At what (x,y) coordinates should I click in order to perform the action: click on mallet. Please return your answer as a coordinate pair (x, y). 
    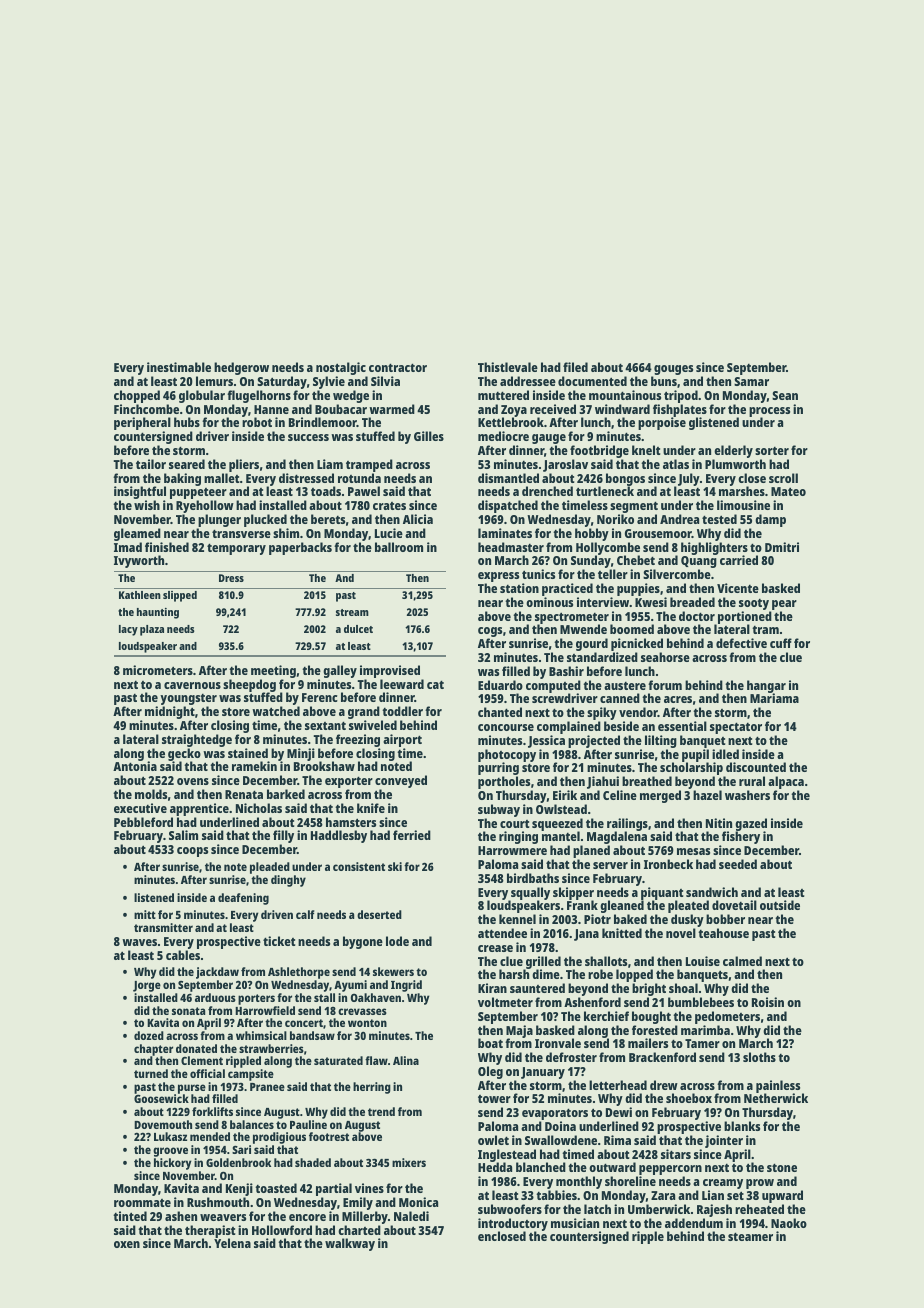
    Looking at the image, I should click on (221, 478).
